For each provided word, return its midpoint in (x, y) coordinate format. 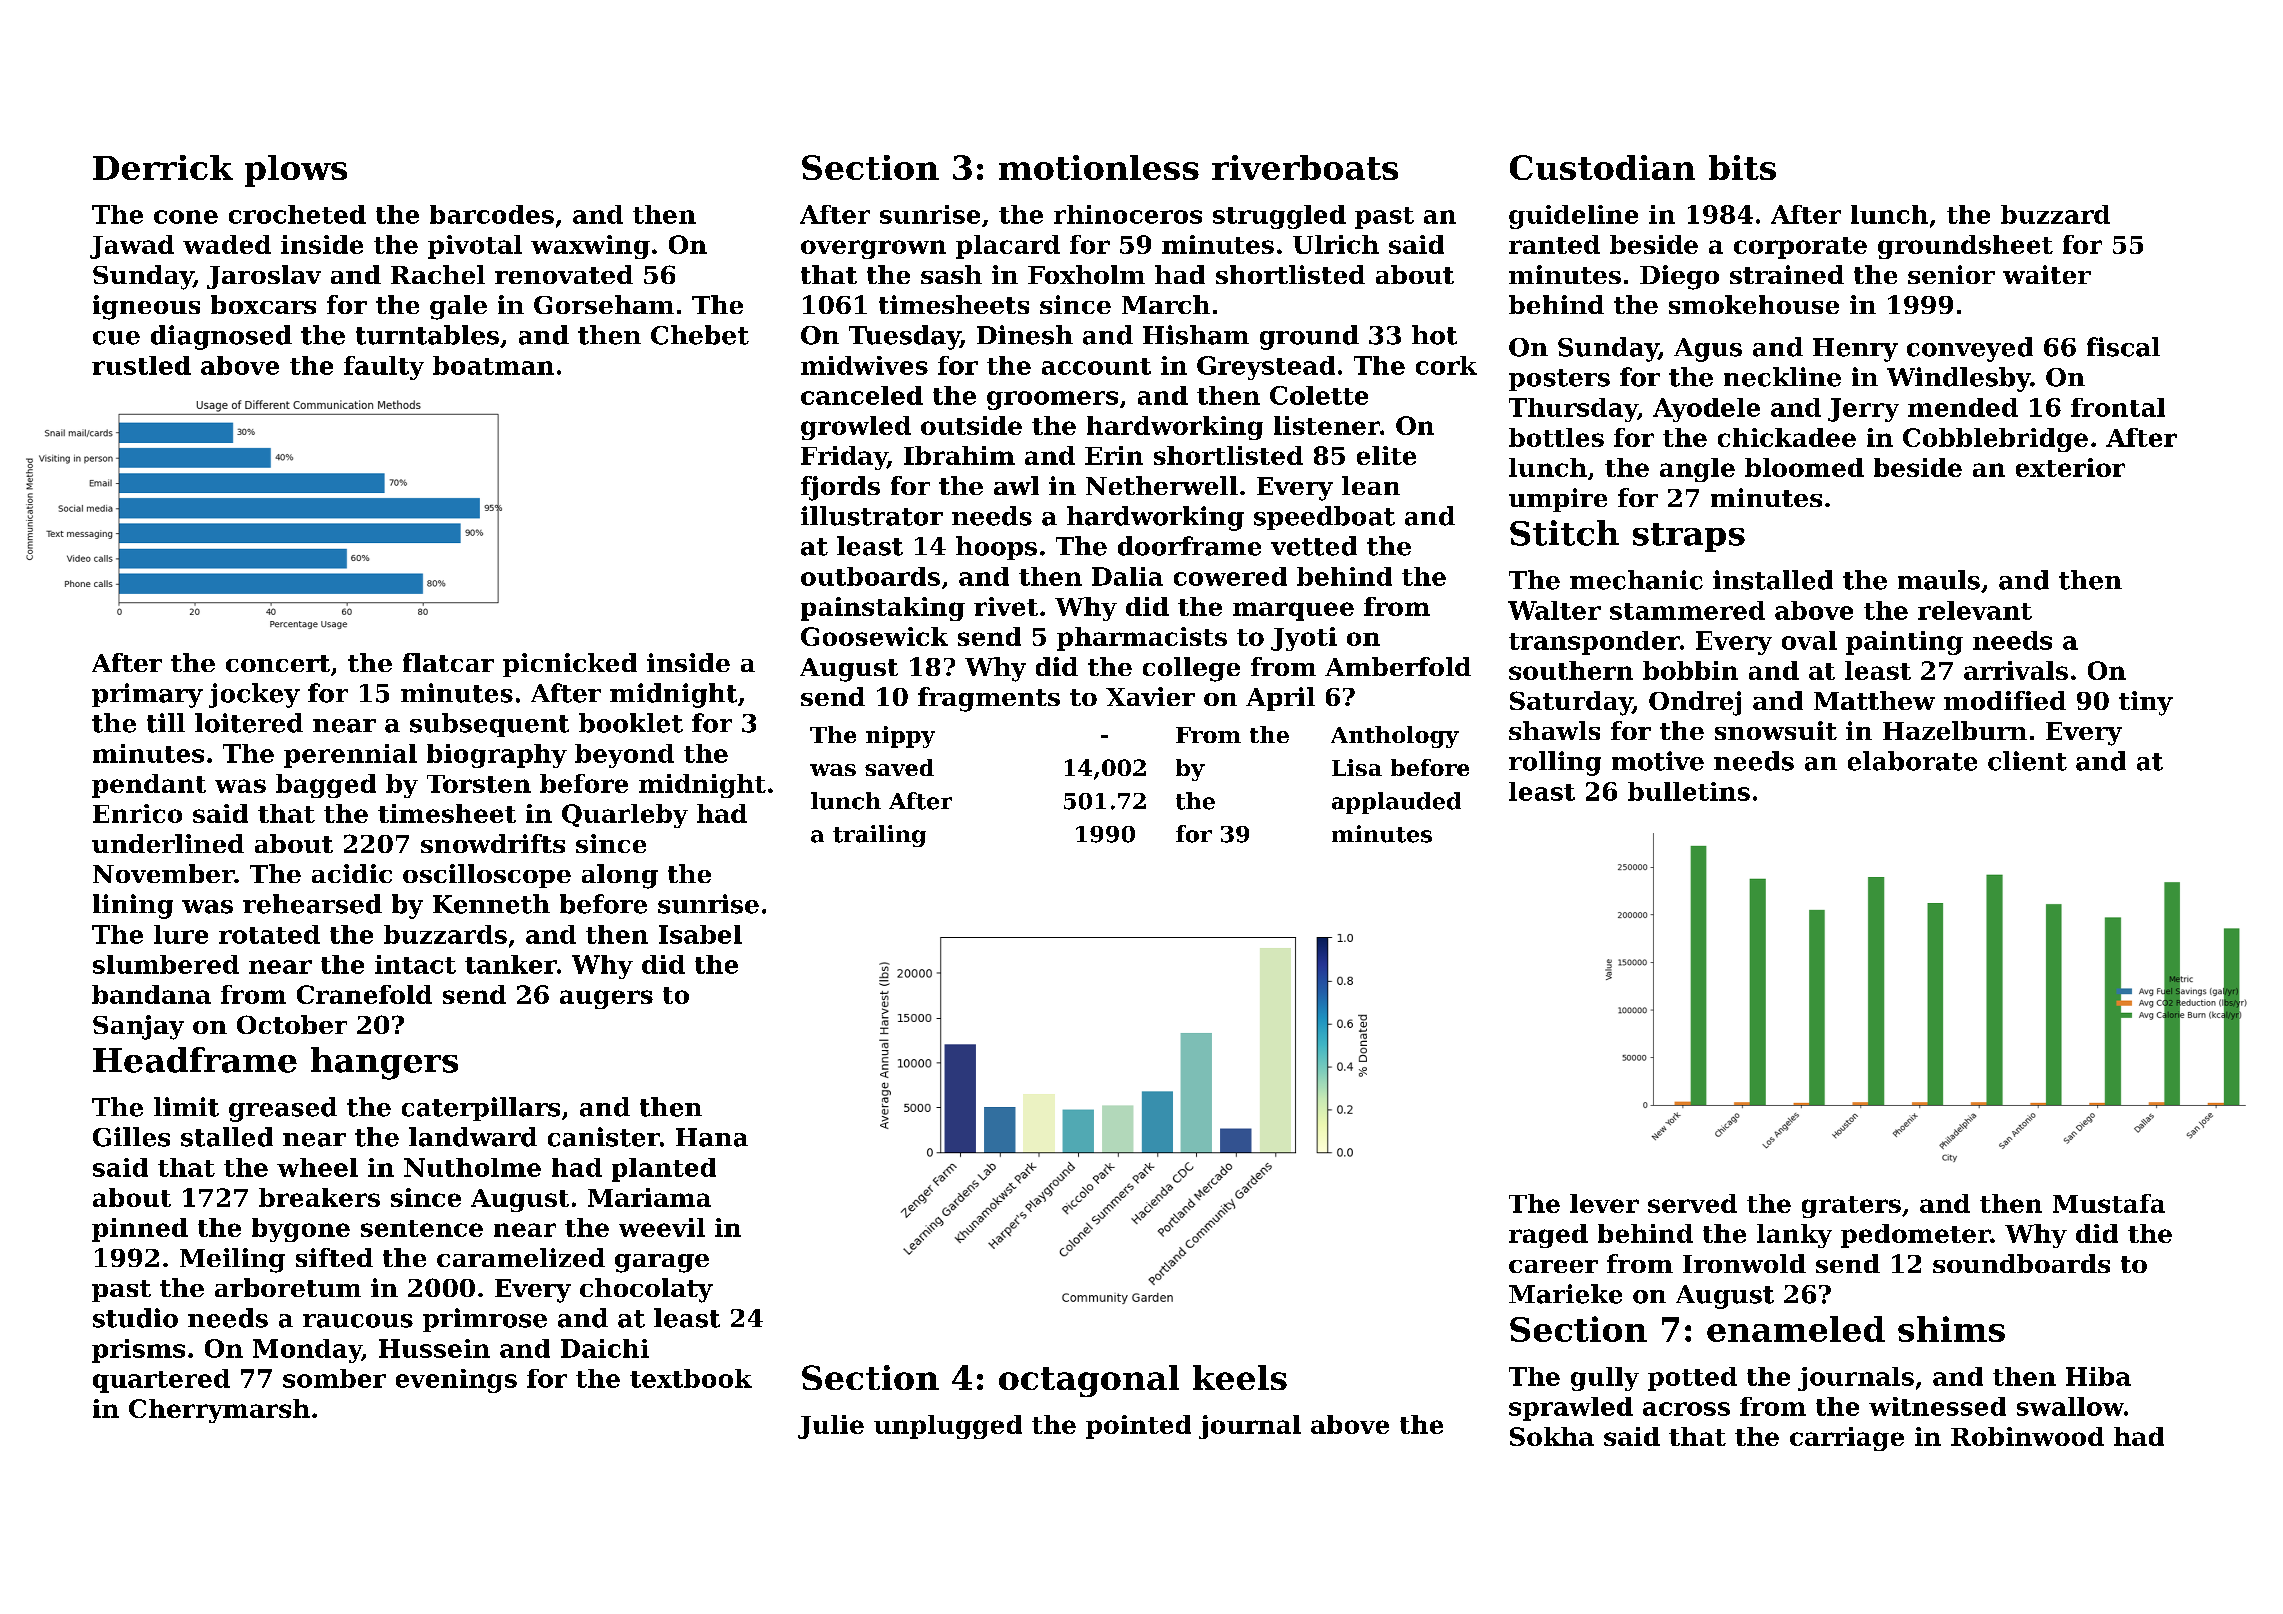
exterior (2070, 467)
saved (899, 767)
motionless (1099, 167)
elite (1386, 455)
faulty (384, 368)
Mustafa (2109, 1203)
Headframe (195, 1060)
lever (1604, 1203)
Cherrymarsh (219, 1411)
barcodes (492, 214)
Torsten (479, 784)
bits (1742, 167)
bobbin (1690, 670)
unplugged (948, 1427)
